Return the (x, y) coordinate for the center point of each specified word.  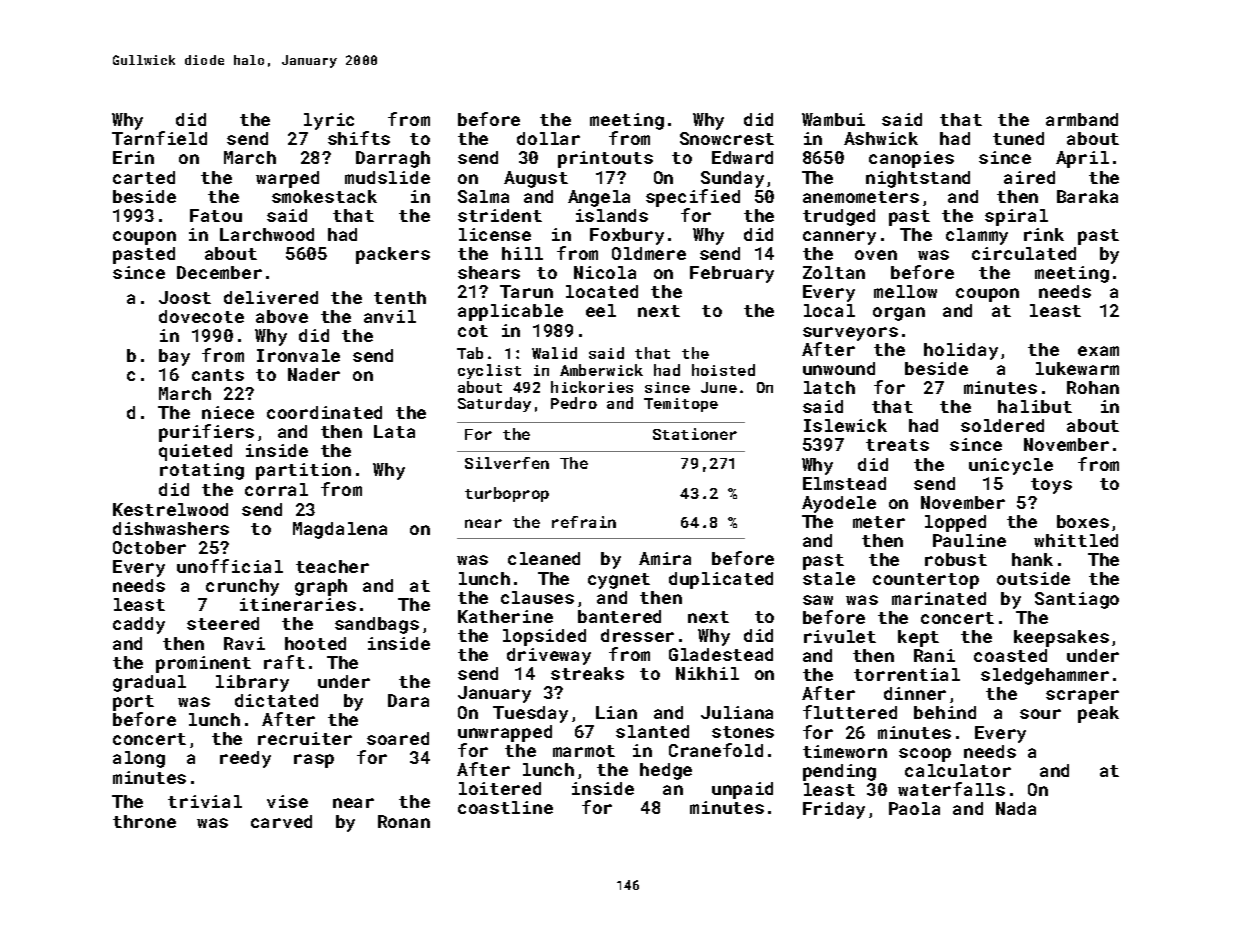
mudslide (387, 177)
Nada (1016, 808)
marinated (939, 598)
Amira (665, 558)
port (133, 703)
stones (743, 732)
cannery (839, 238)
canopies (911, 159)
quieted (195, 452)
